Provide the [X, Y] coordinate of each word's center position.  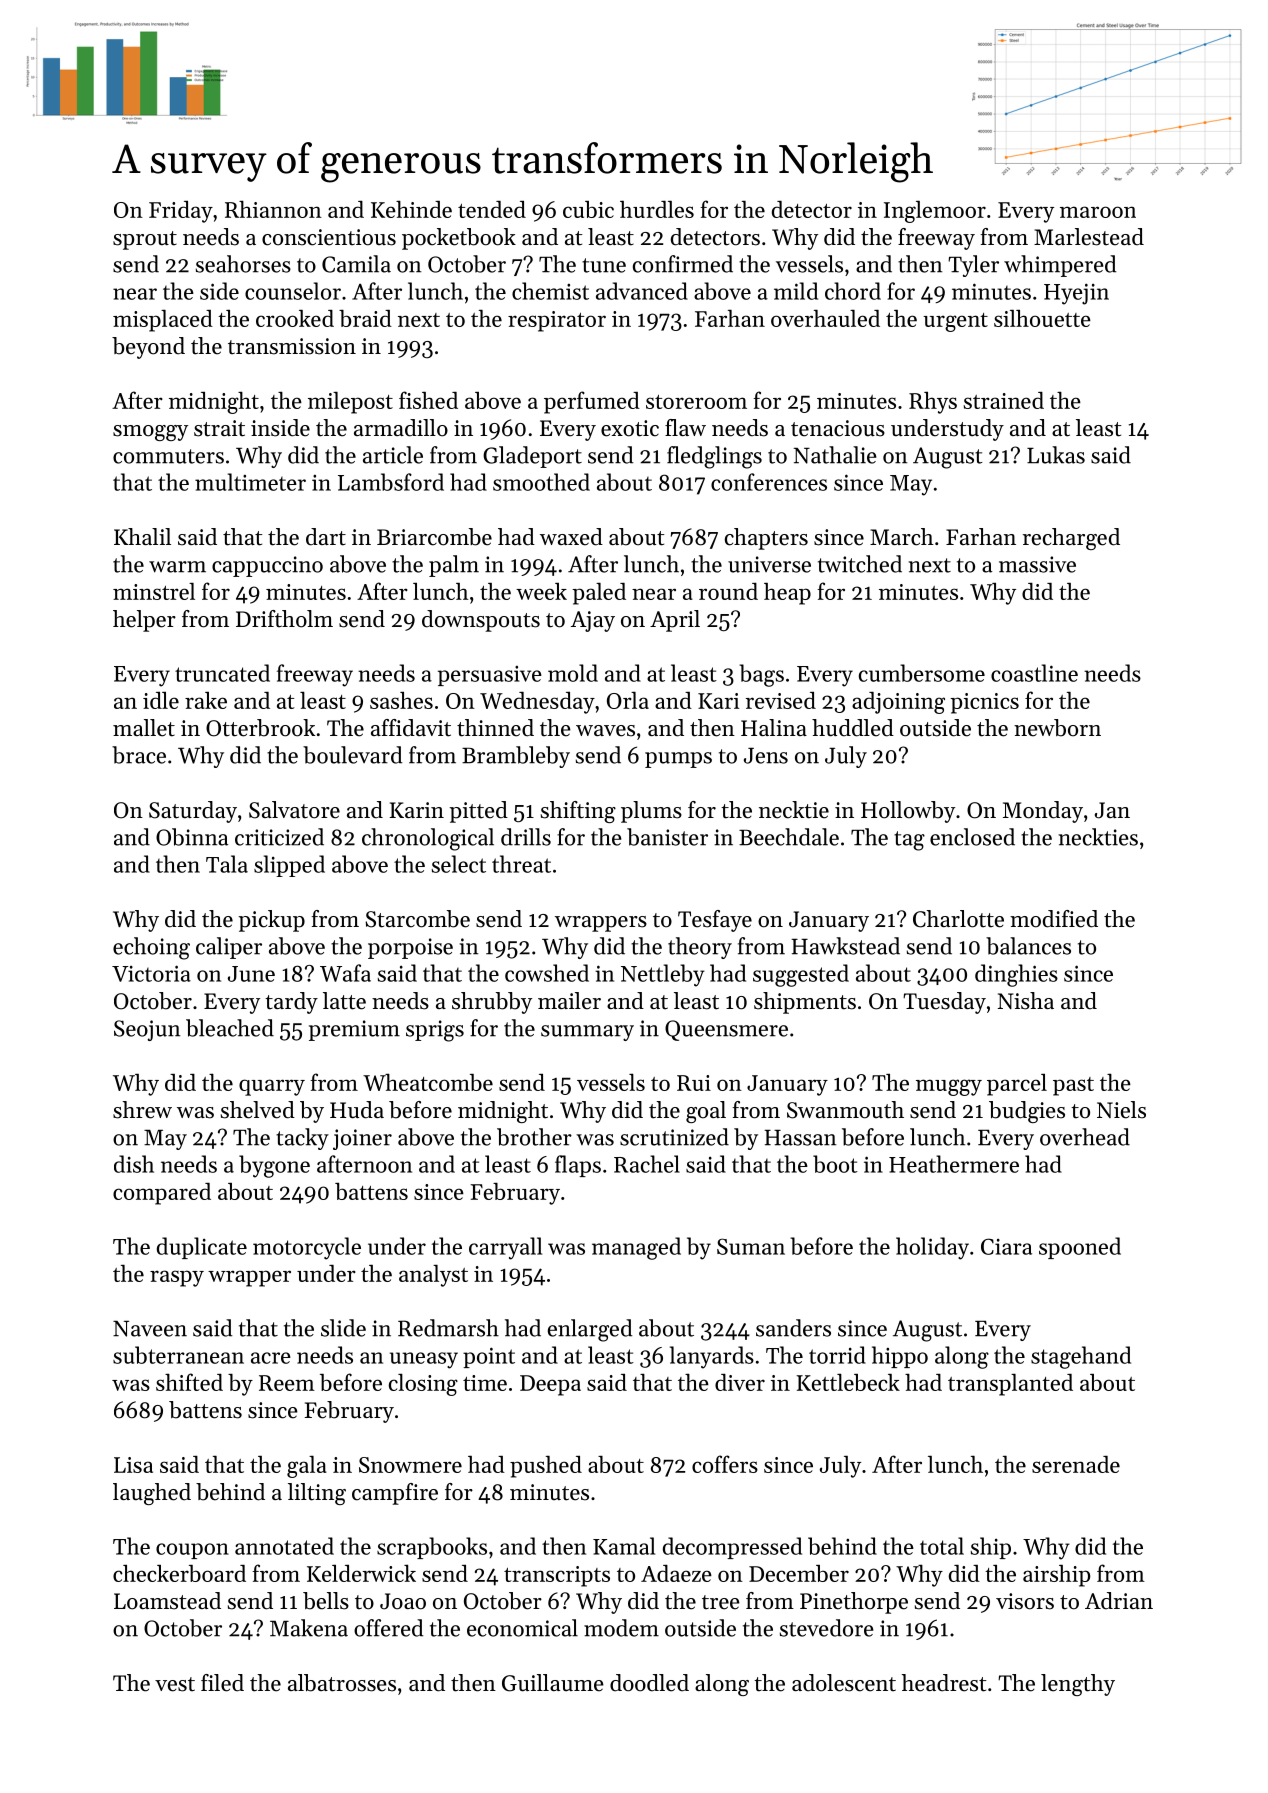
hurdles [657, 209]
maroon [1098, 212]
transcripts [557, 1576]
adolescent [844, 1683]
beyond [148, 348]
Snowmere [410, 1465]
